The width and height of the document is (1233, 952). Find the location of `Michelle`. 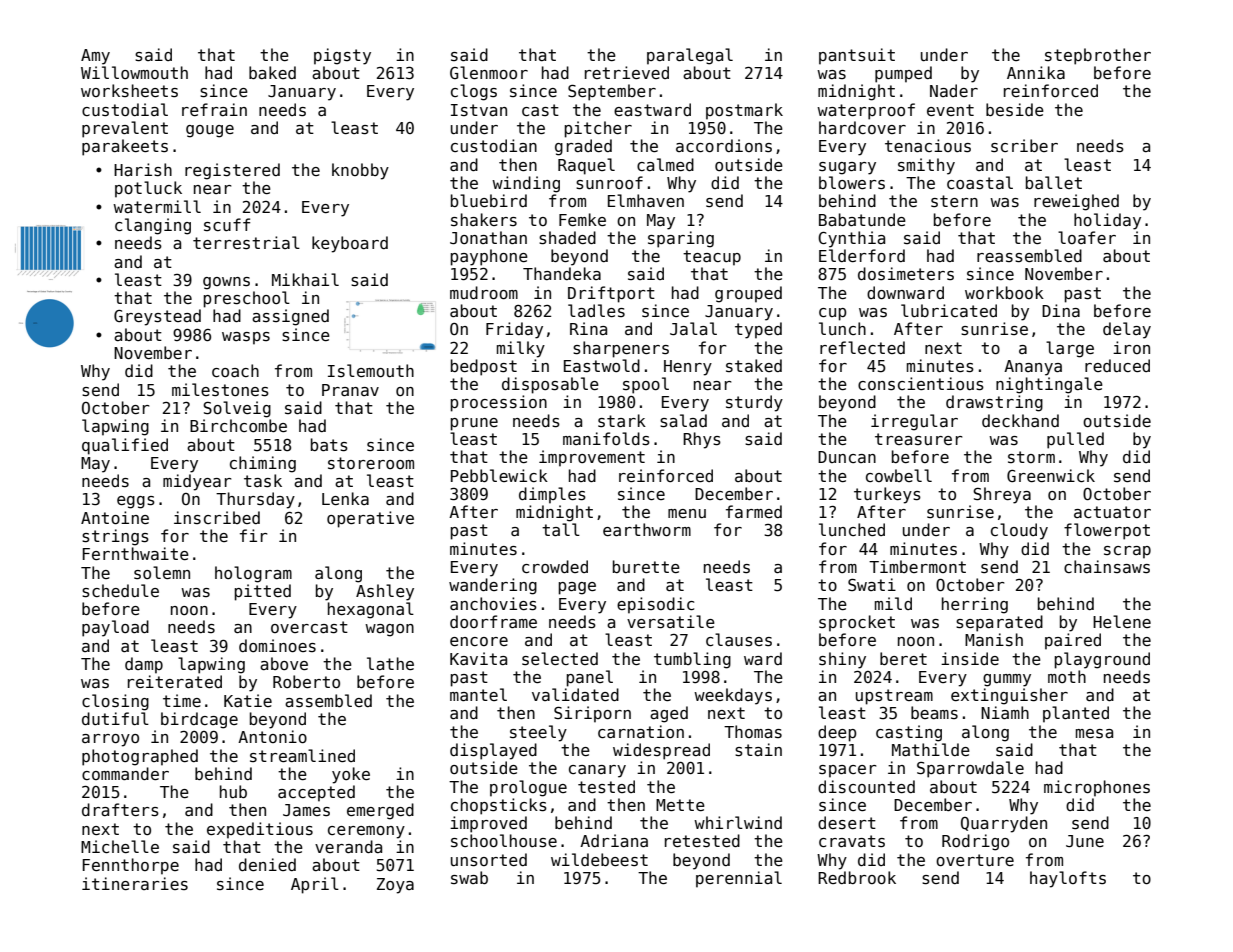

Michelle is located at coordinates (120, 846).
